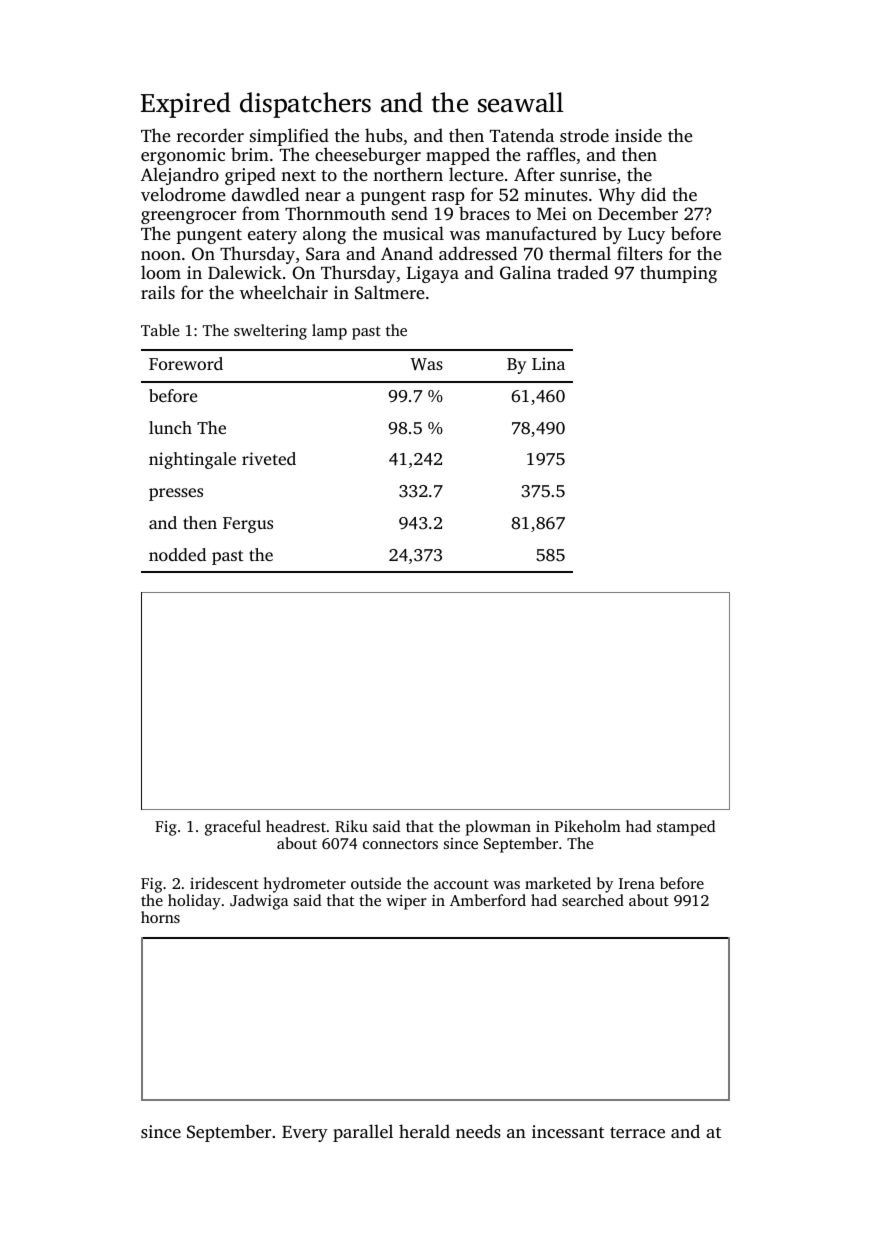 The image size is (871, 1236). What do you see at coordinates (305, 1134) in the document?
I see `Every` at bounding box center [305, 1134].
